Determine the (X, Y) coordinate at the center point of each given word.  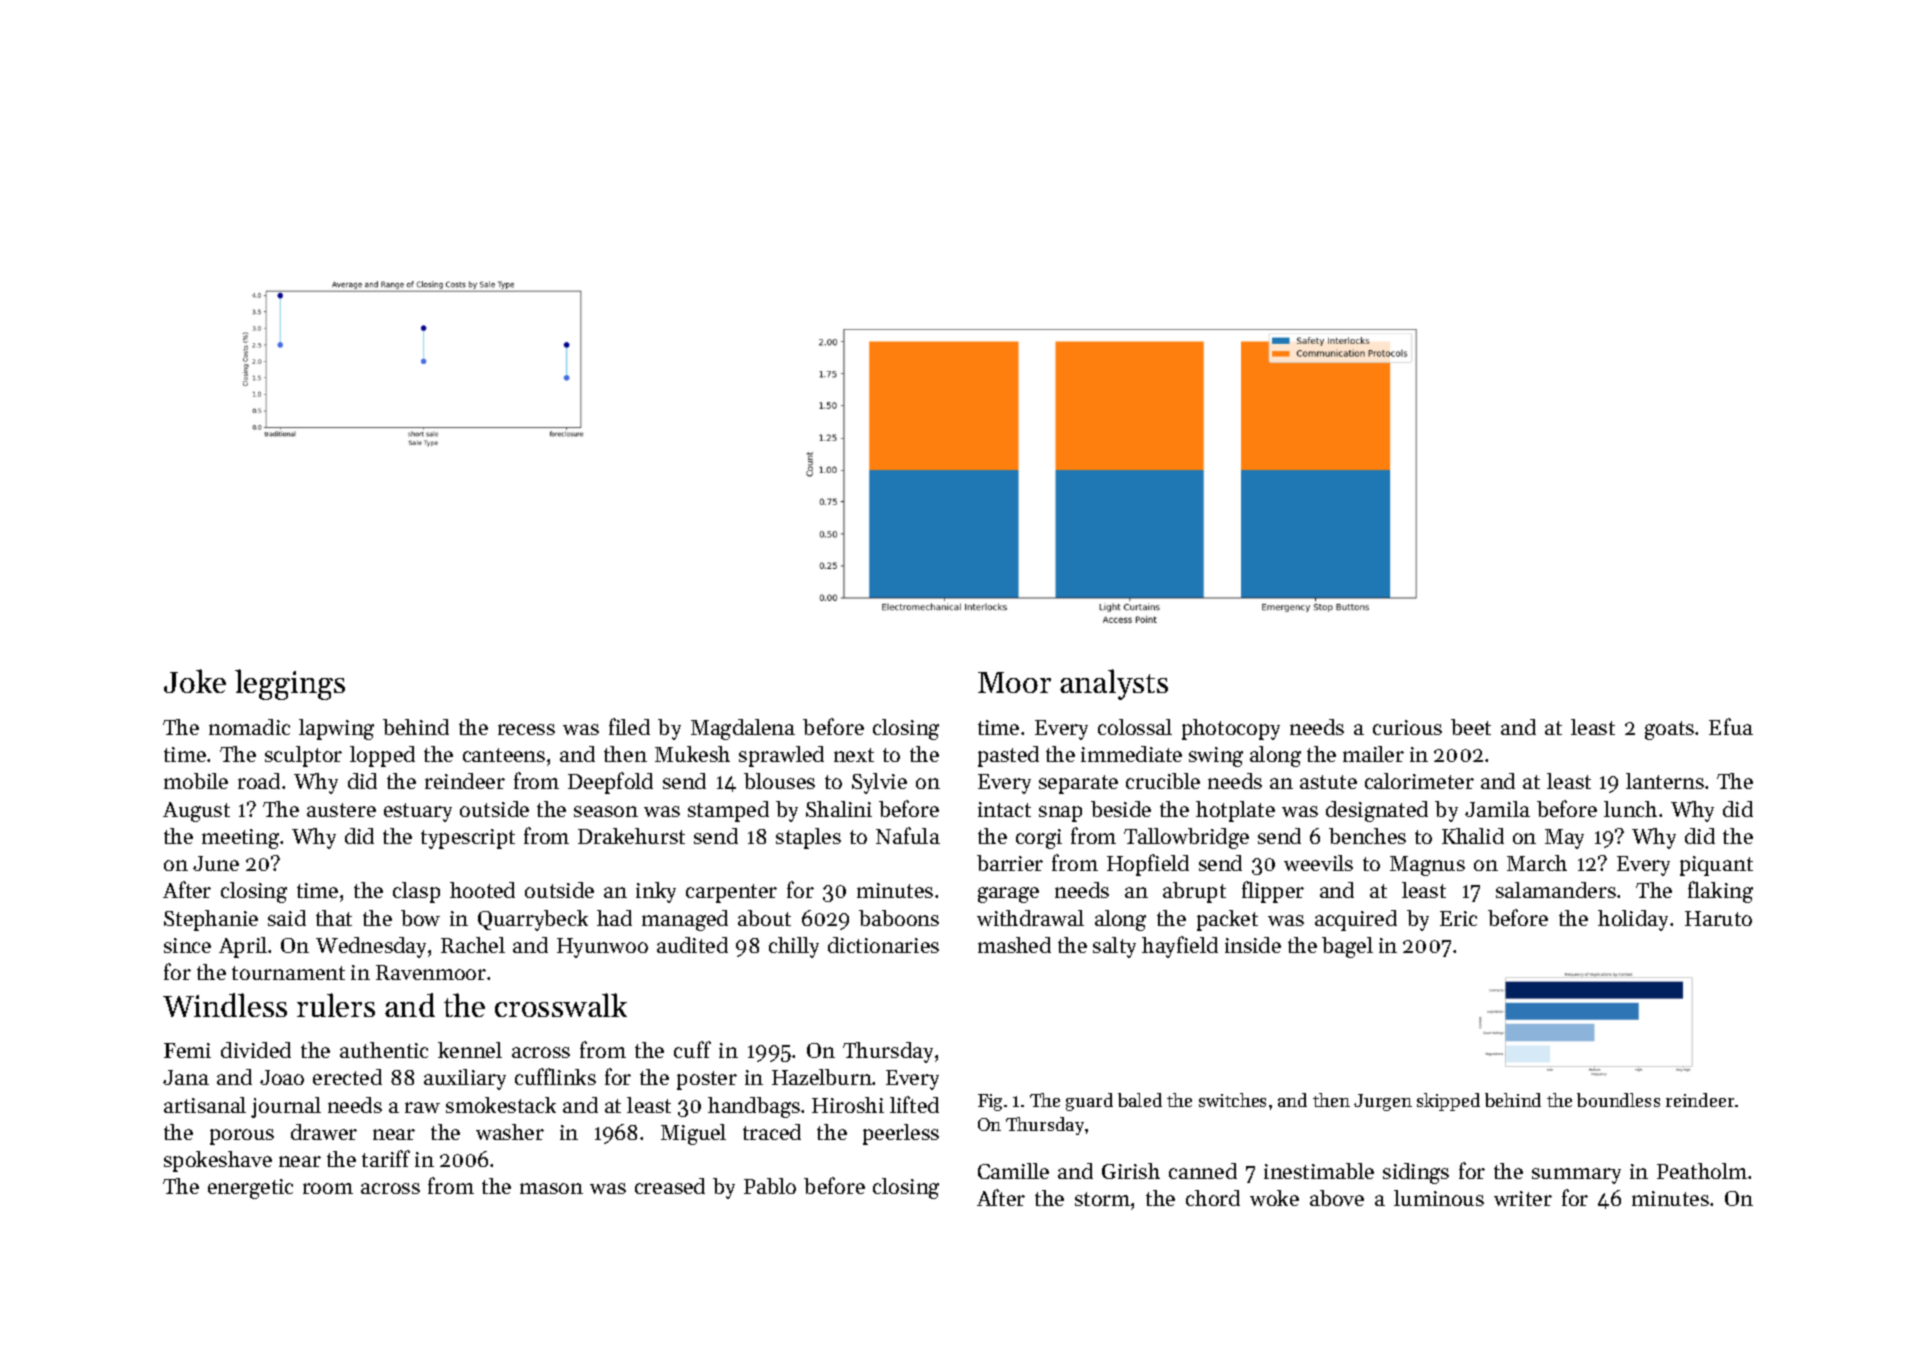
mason (551, 1188)
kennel (470, 1050)
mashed (1014, 945)
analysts (1114, 684)
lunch (1630, 809)
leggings (290, 684)
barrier (1010, 863)
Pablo (770, 1186)
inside (1253, 945)
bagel (1347, 947)
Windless (225, 1005)
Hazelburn (822, 1077)
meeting (240, 839)
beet (1471, 727)
